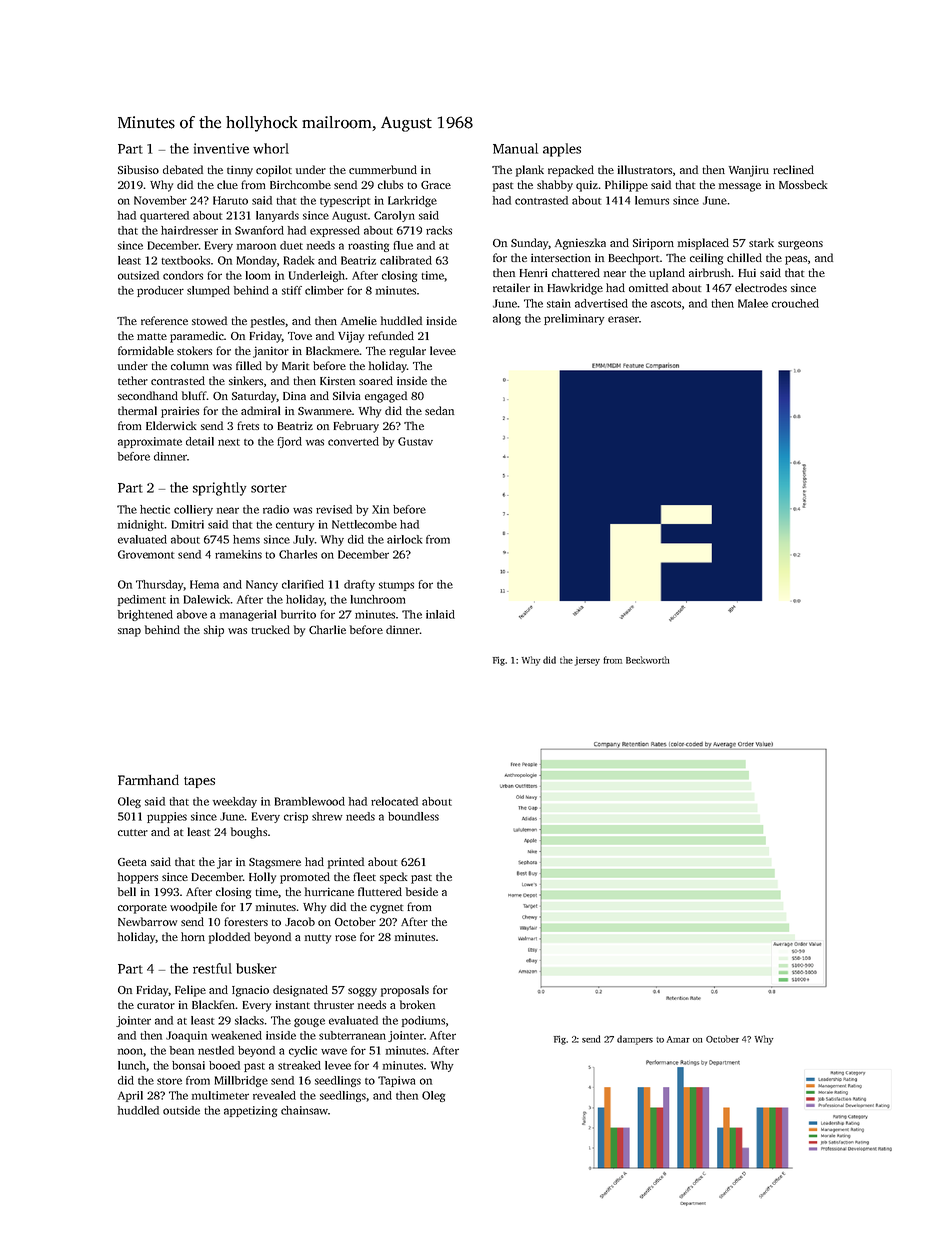 The width and height of the screenshot is (952, 1233). Describe the element at coordinates (394, 801) in the screenshot. I see `relocated` at that location.
